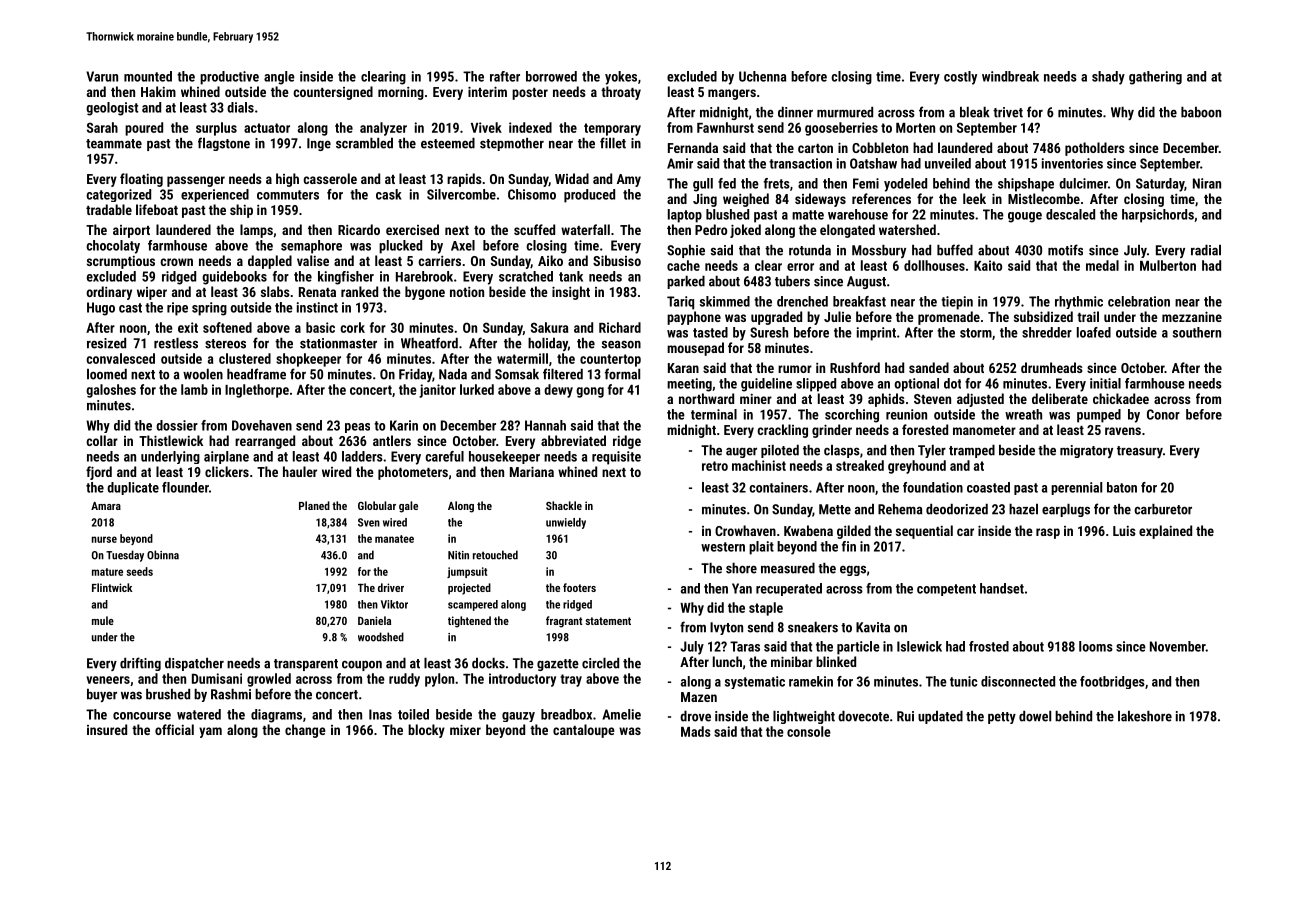  I want to click on loafed, so click(1094, 332).
